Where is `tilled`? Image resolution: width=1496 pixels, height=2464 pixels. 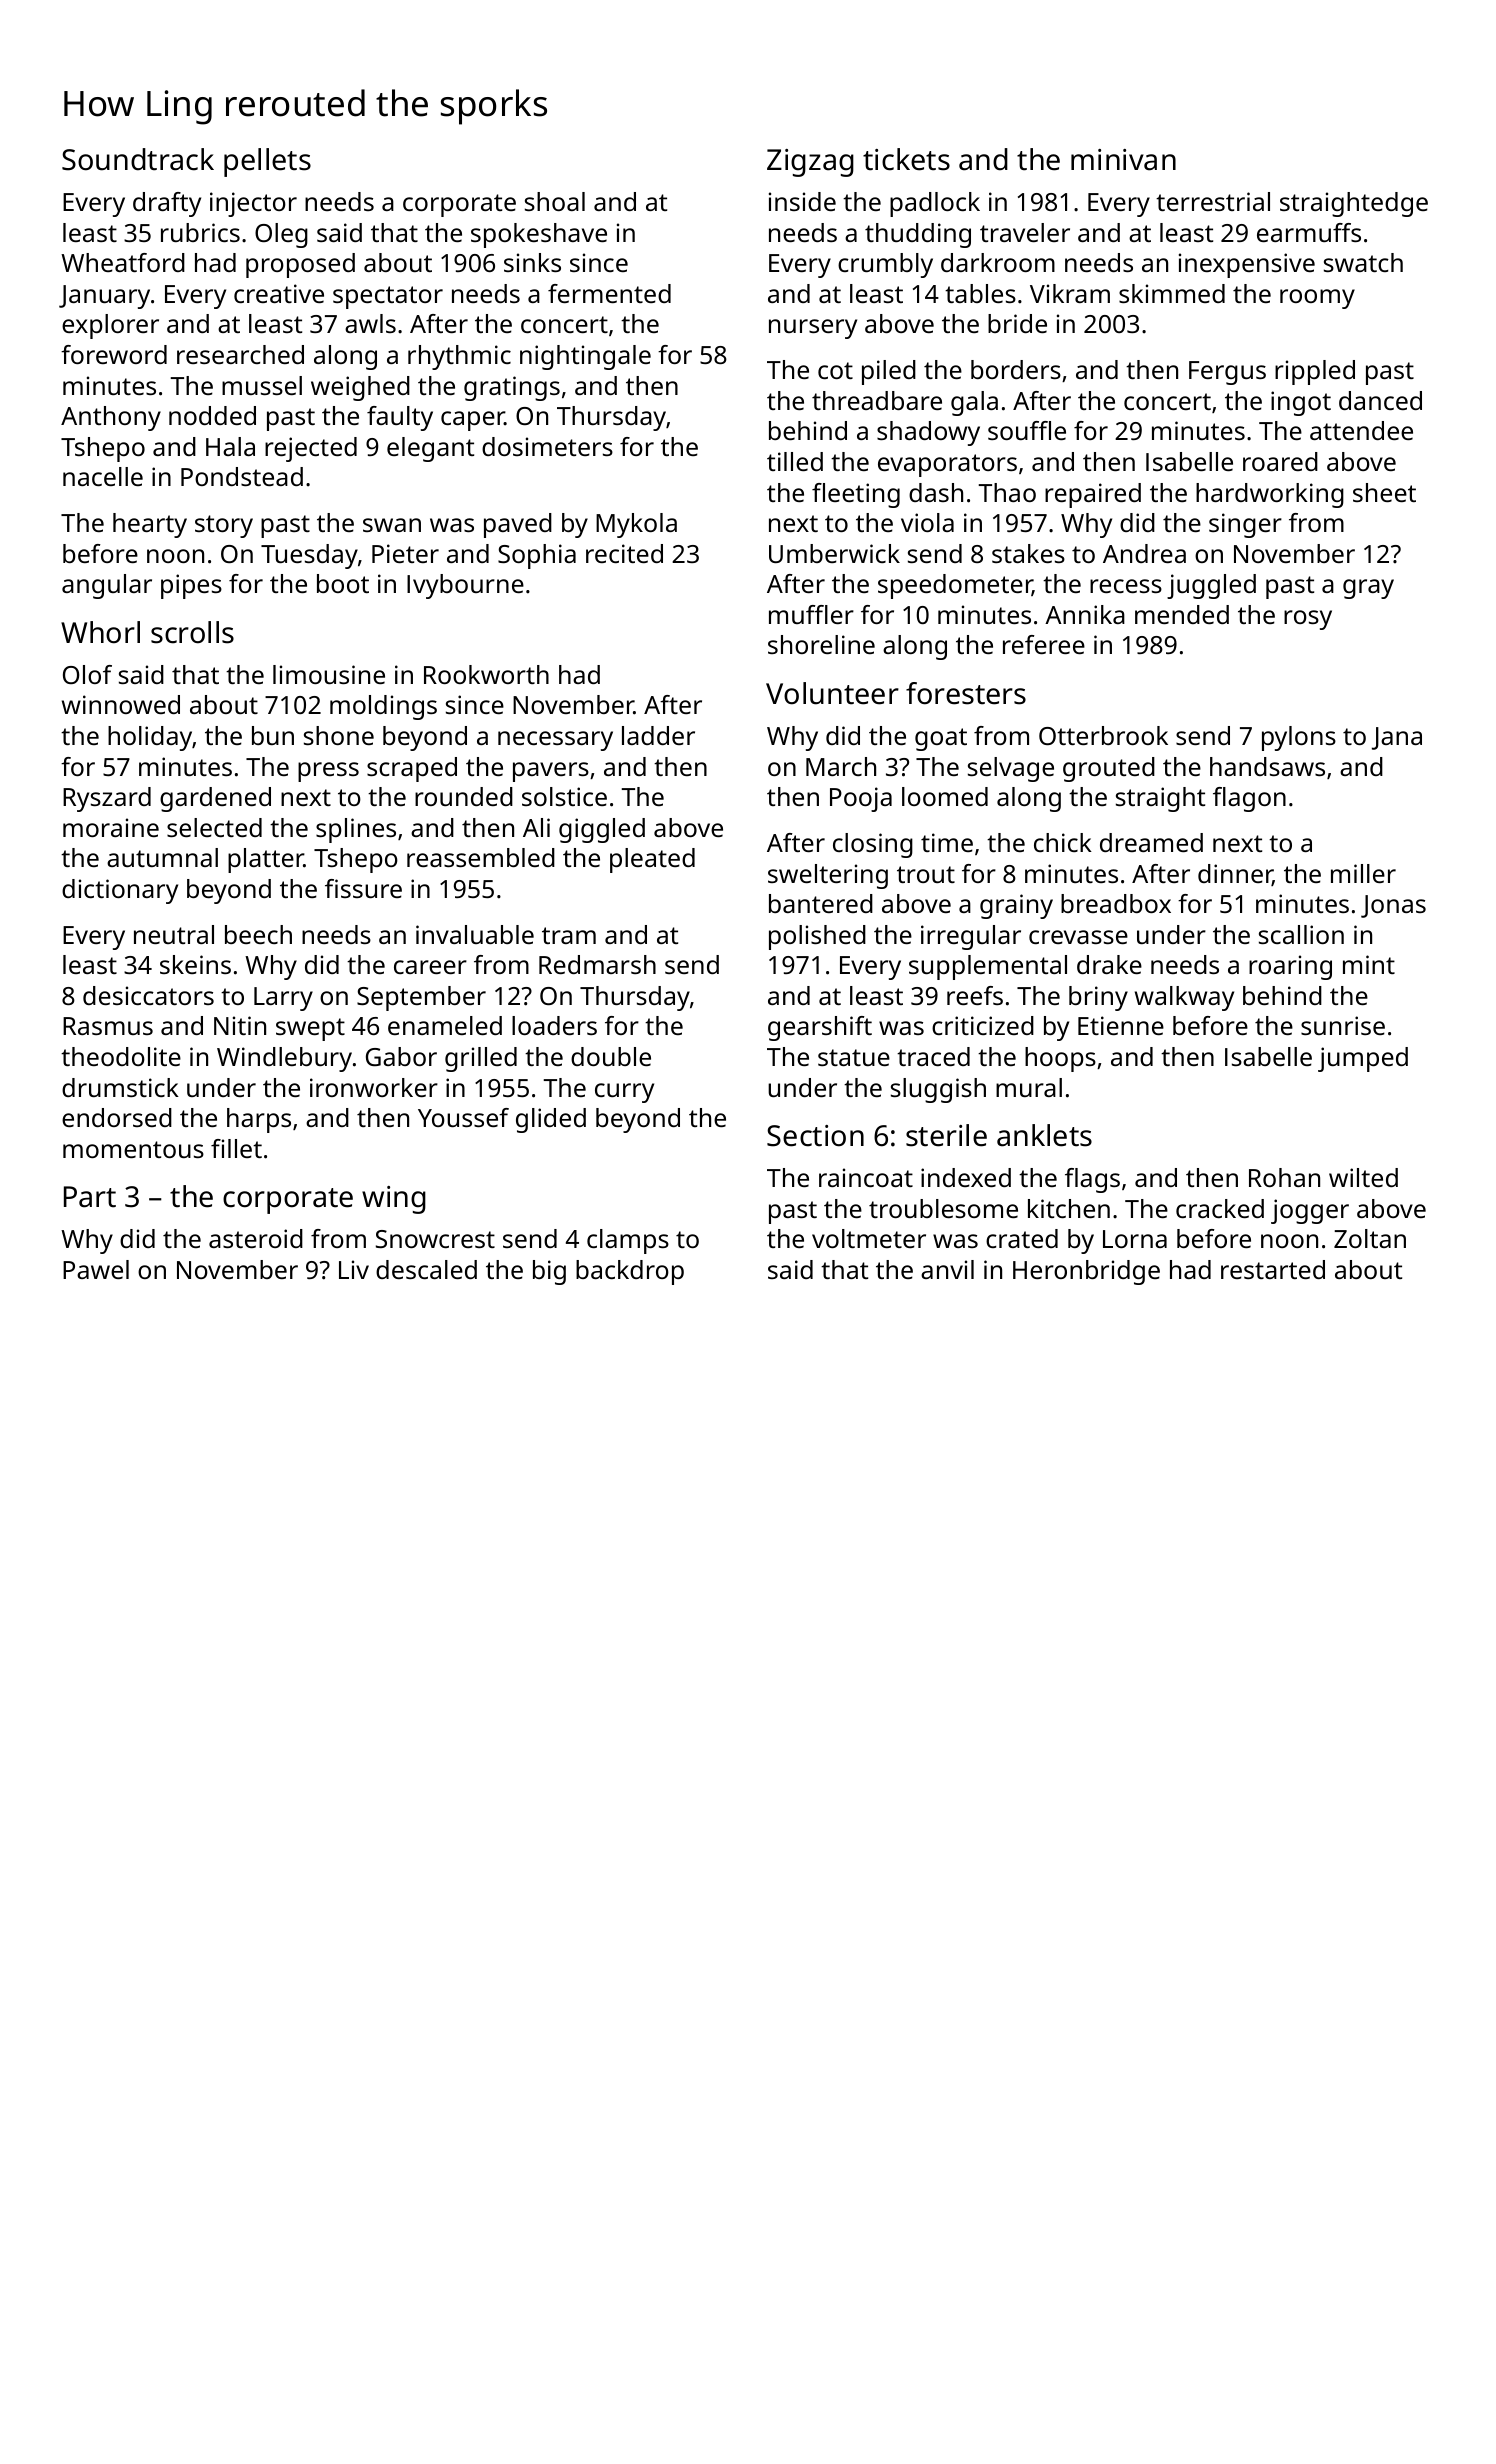
tilled is located at coordinates (795, 461).
